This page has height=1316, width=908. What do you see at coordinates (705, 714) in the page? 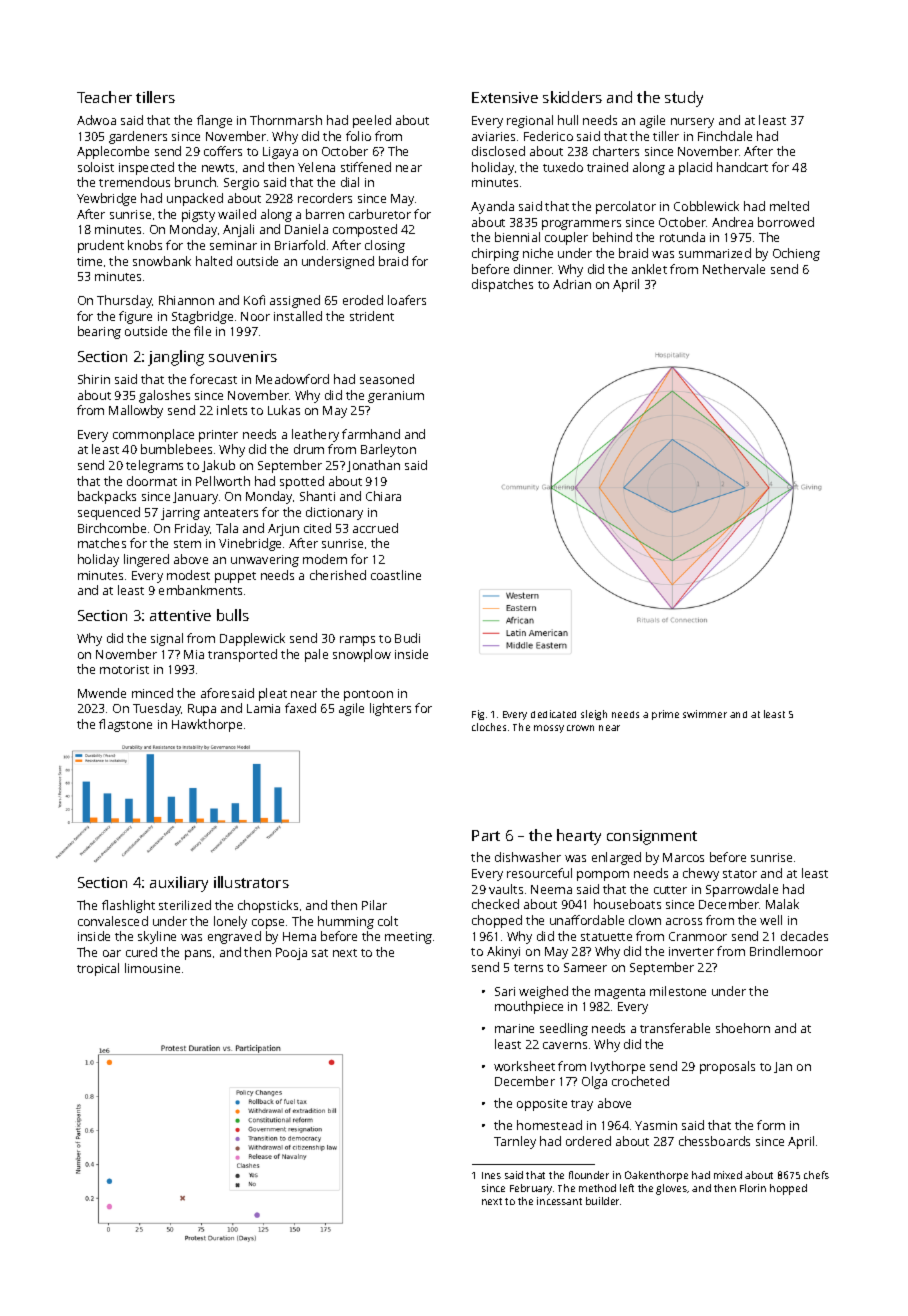
I see `swimmer` at bounding box center [705, 714].
